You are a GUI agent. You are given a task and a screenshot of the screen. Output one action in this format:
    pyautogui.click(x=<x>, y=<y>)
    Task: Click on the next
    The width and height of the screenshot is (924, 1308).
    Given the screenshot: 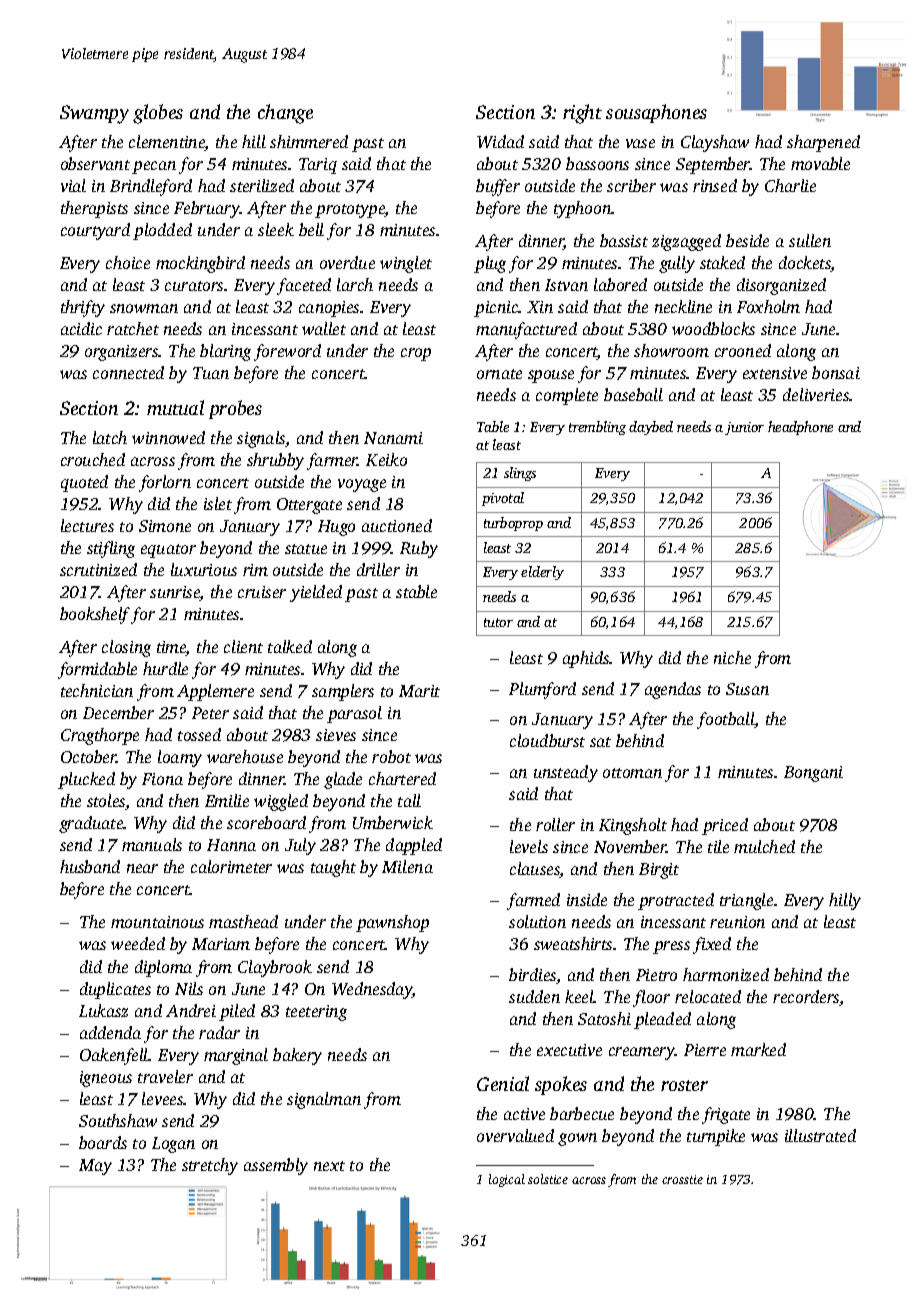 What is the action you would take?
    pyautogui.click(x=329, y=1166)
